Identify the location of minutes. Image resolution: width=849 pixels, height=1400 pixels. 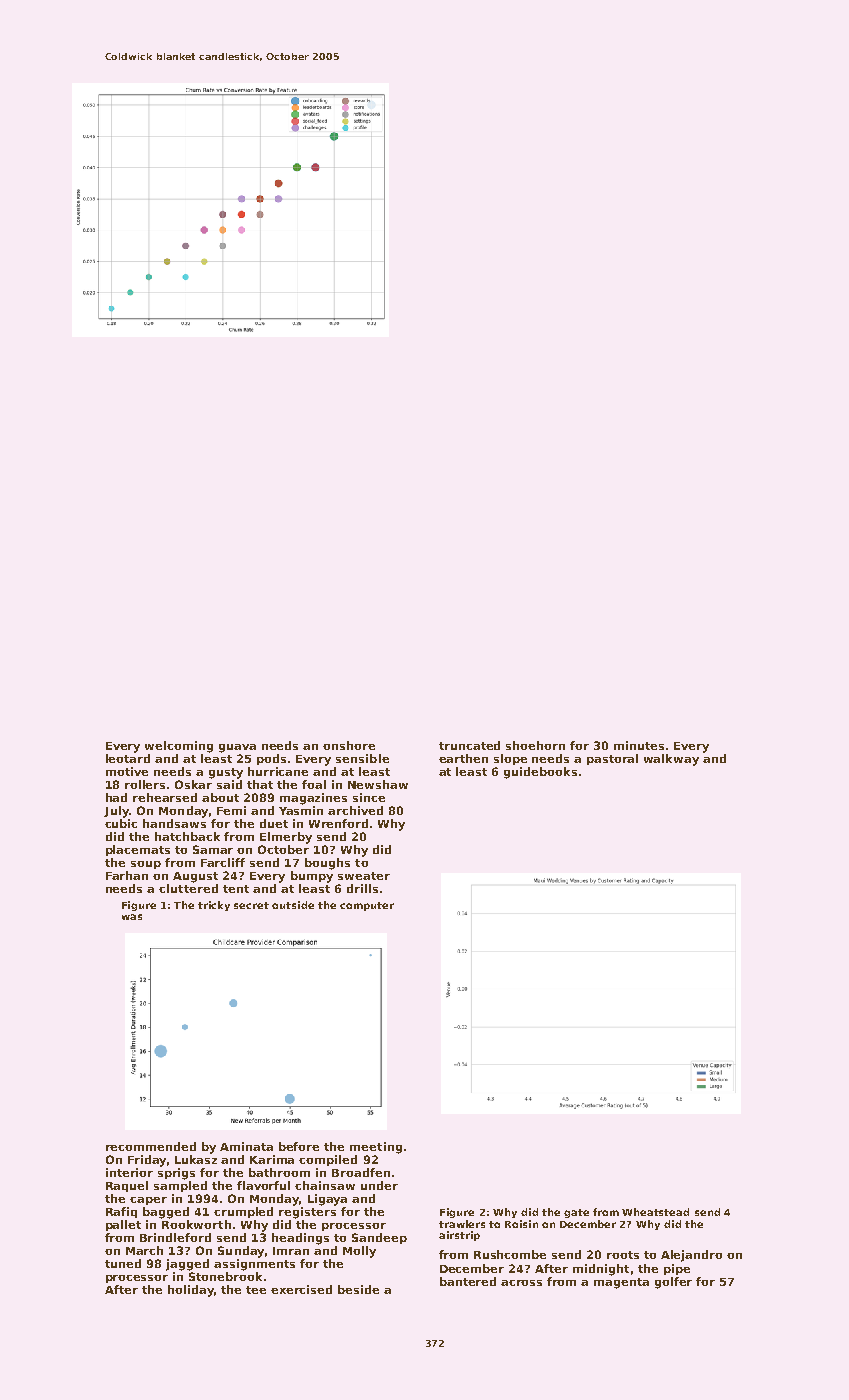
(639, 745).
